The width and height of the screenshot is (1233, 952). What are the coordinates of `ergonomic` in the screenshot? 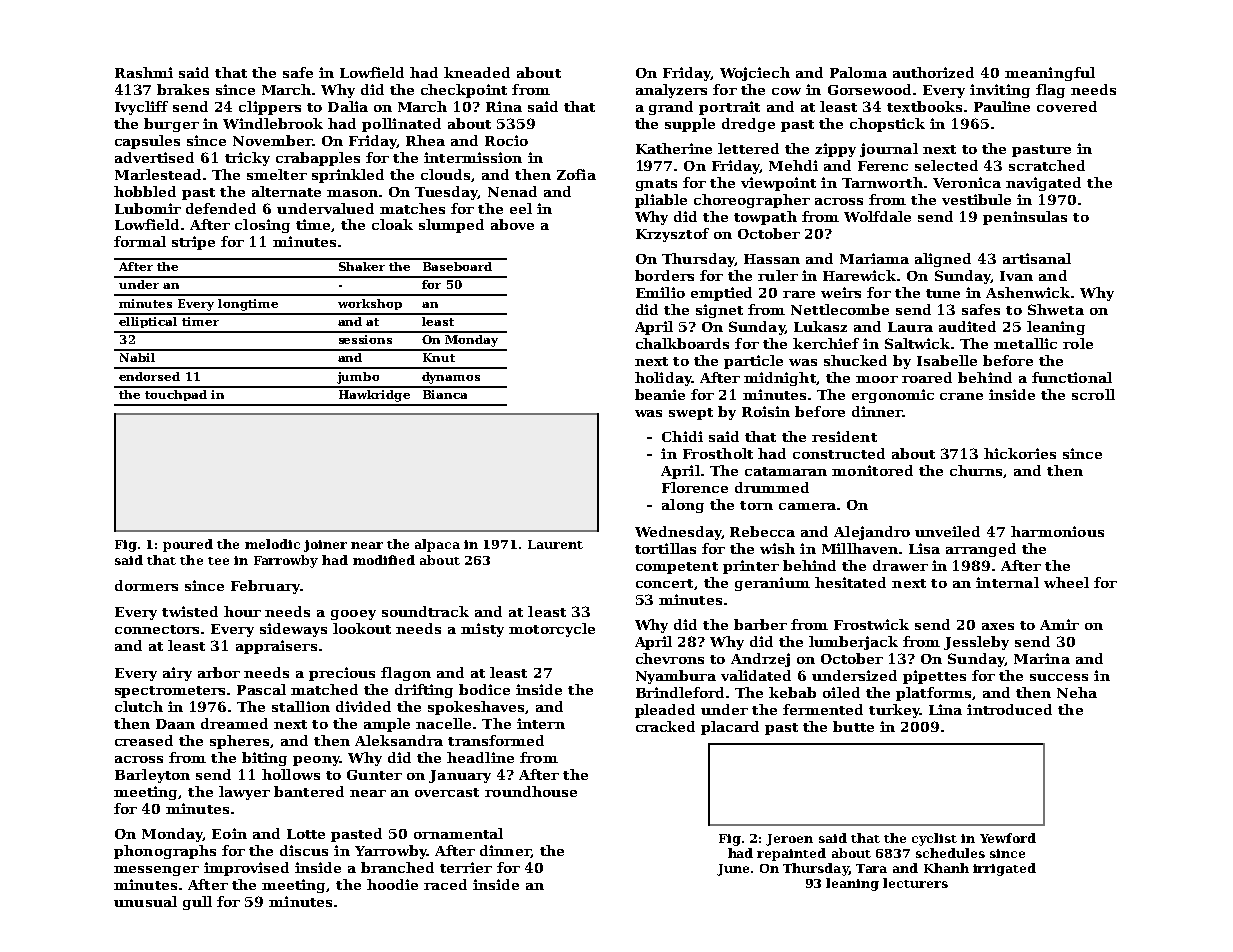 It's located at (893, 396).
